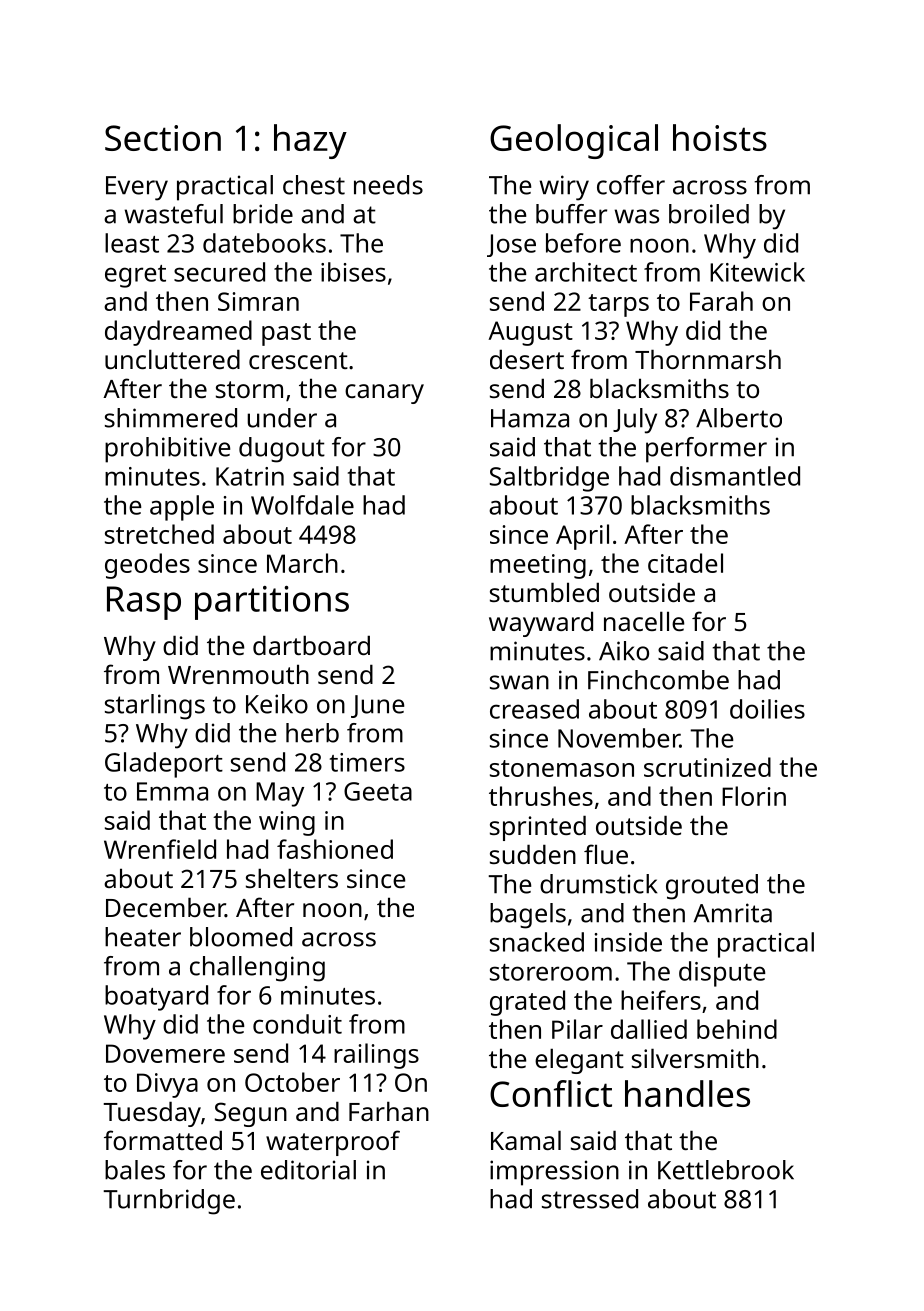 This image has width=924, height=1311. What do you see at coordinates (169, 1202) in the image?
I see `Turnbridge` at bounding box center [169, 1202].
